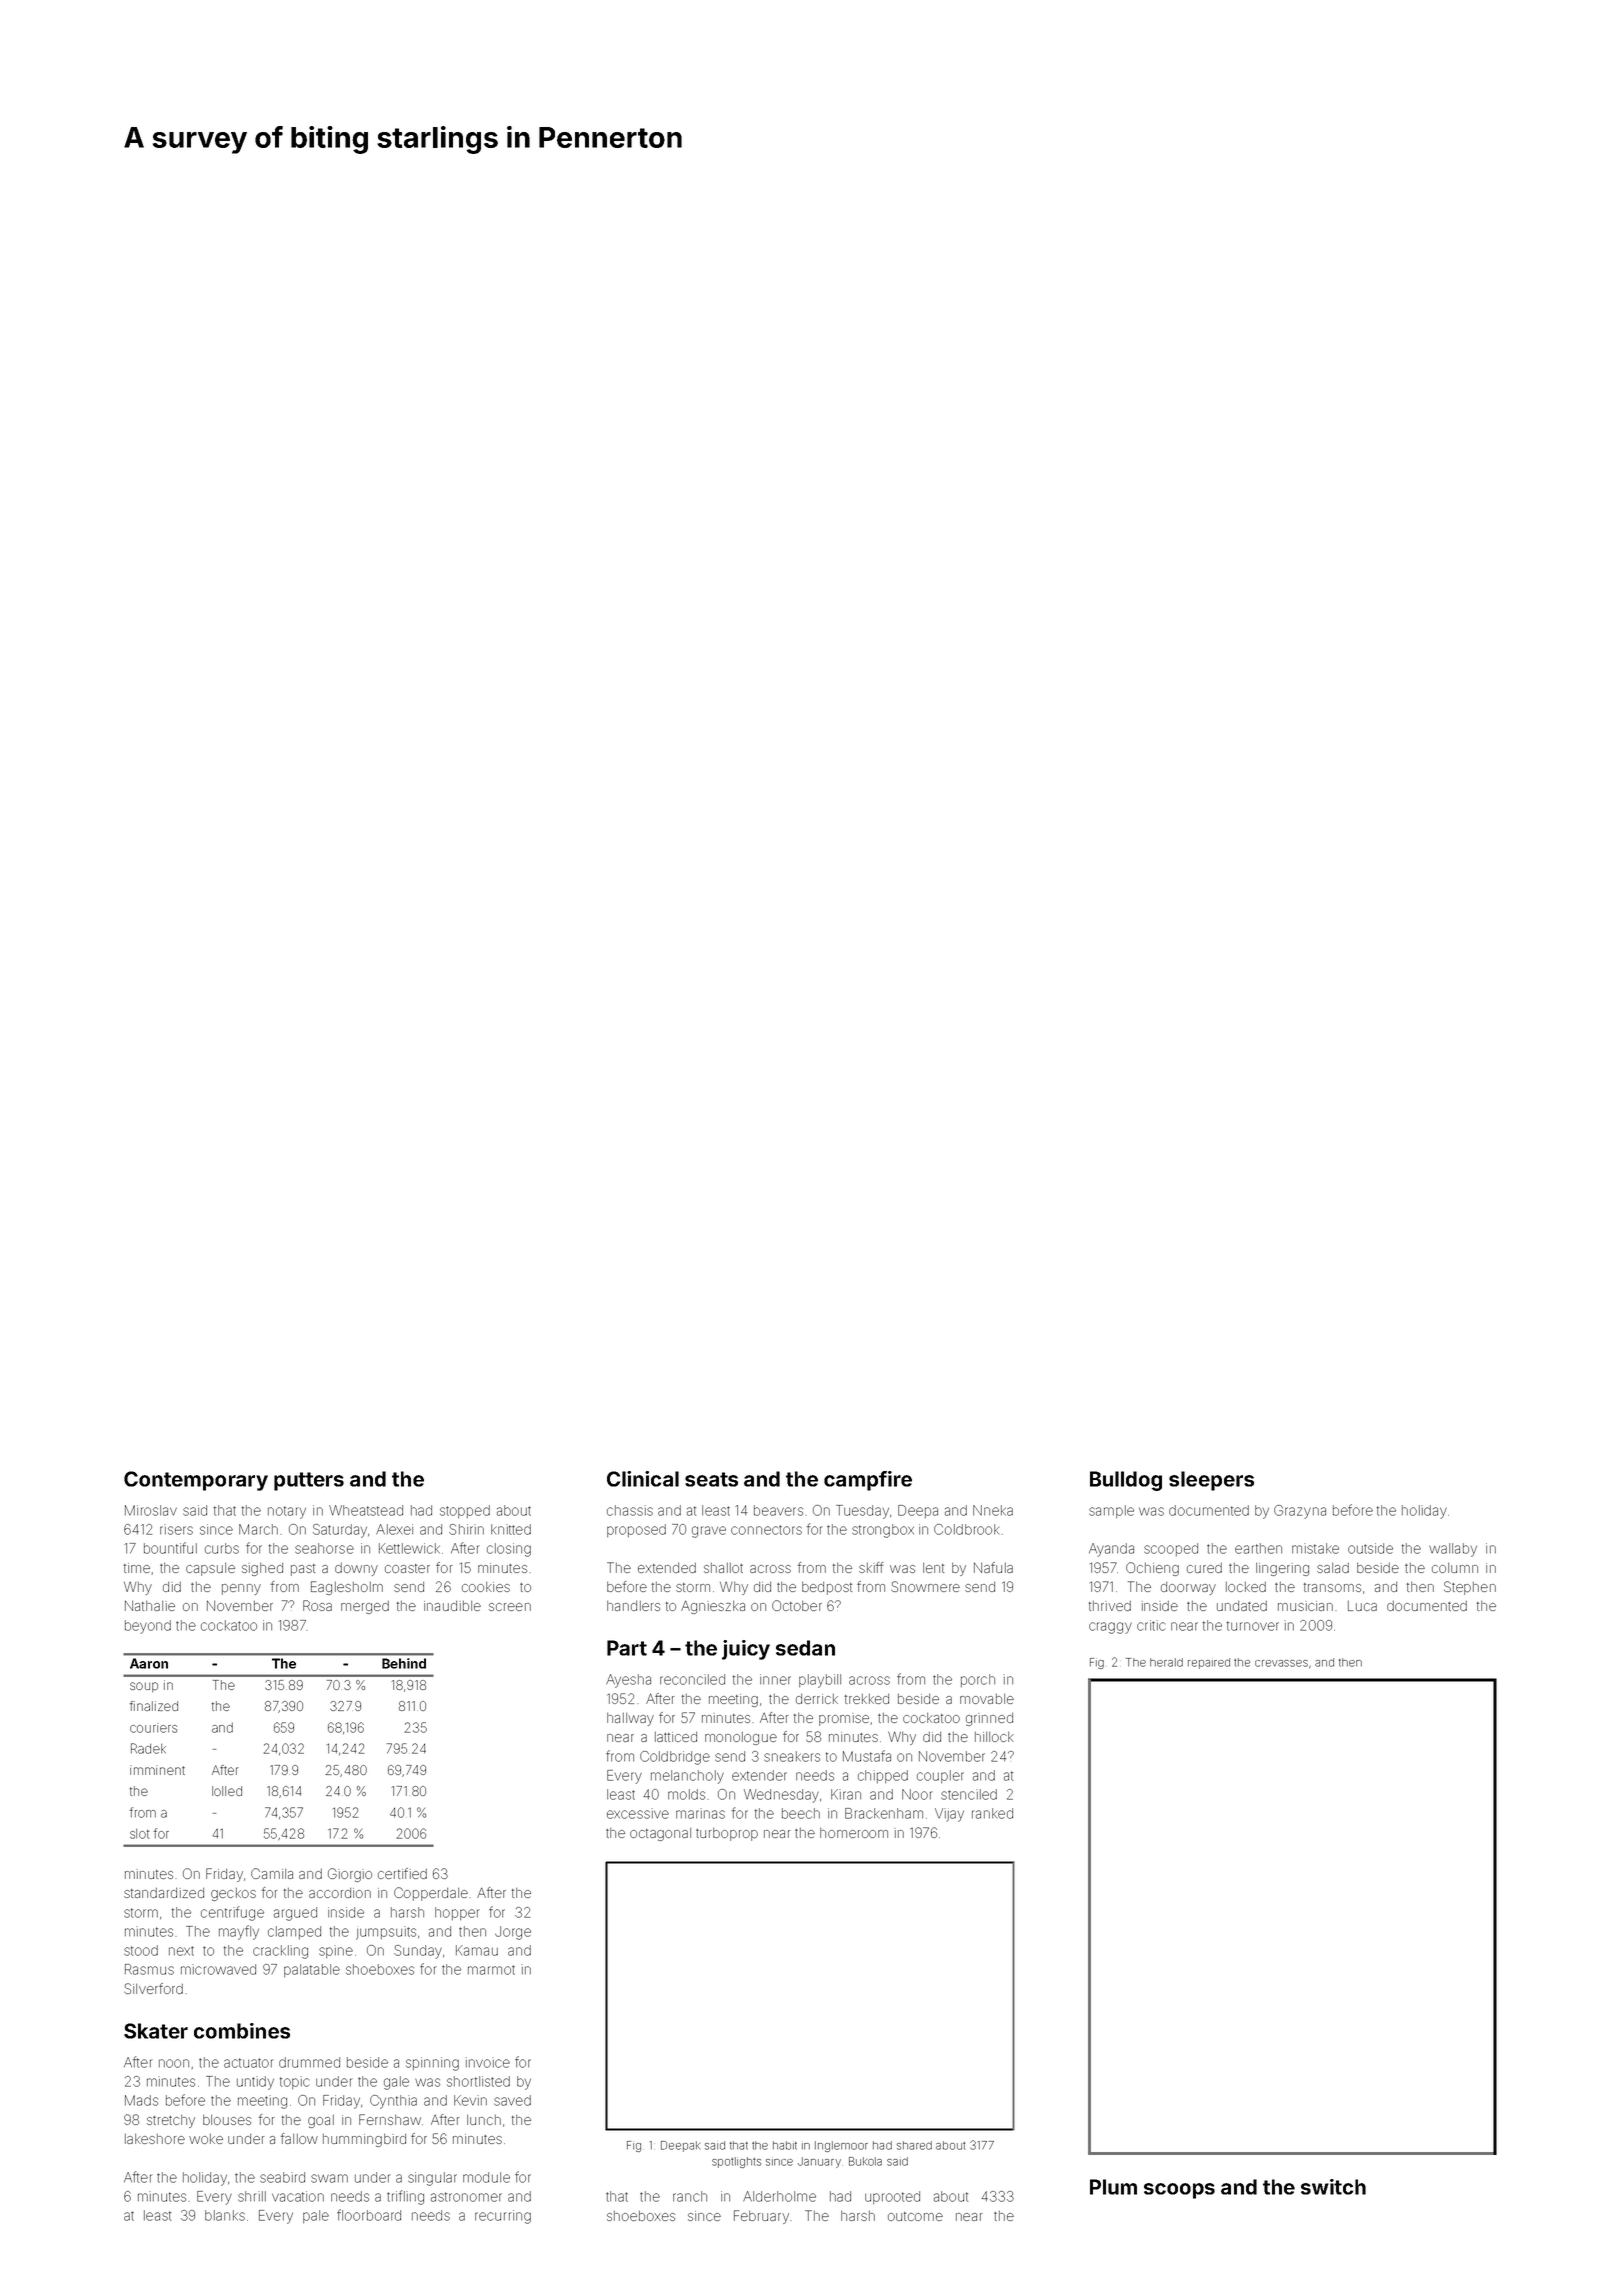 This document has height=2292, width=1620. Describe the element at coordinates (153, 1728) in the document. I see `couriers` at that location.
